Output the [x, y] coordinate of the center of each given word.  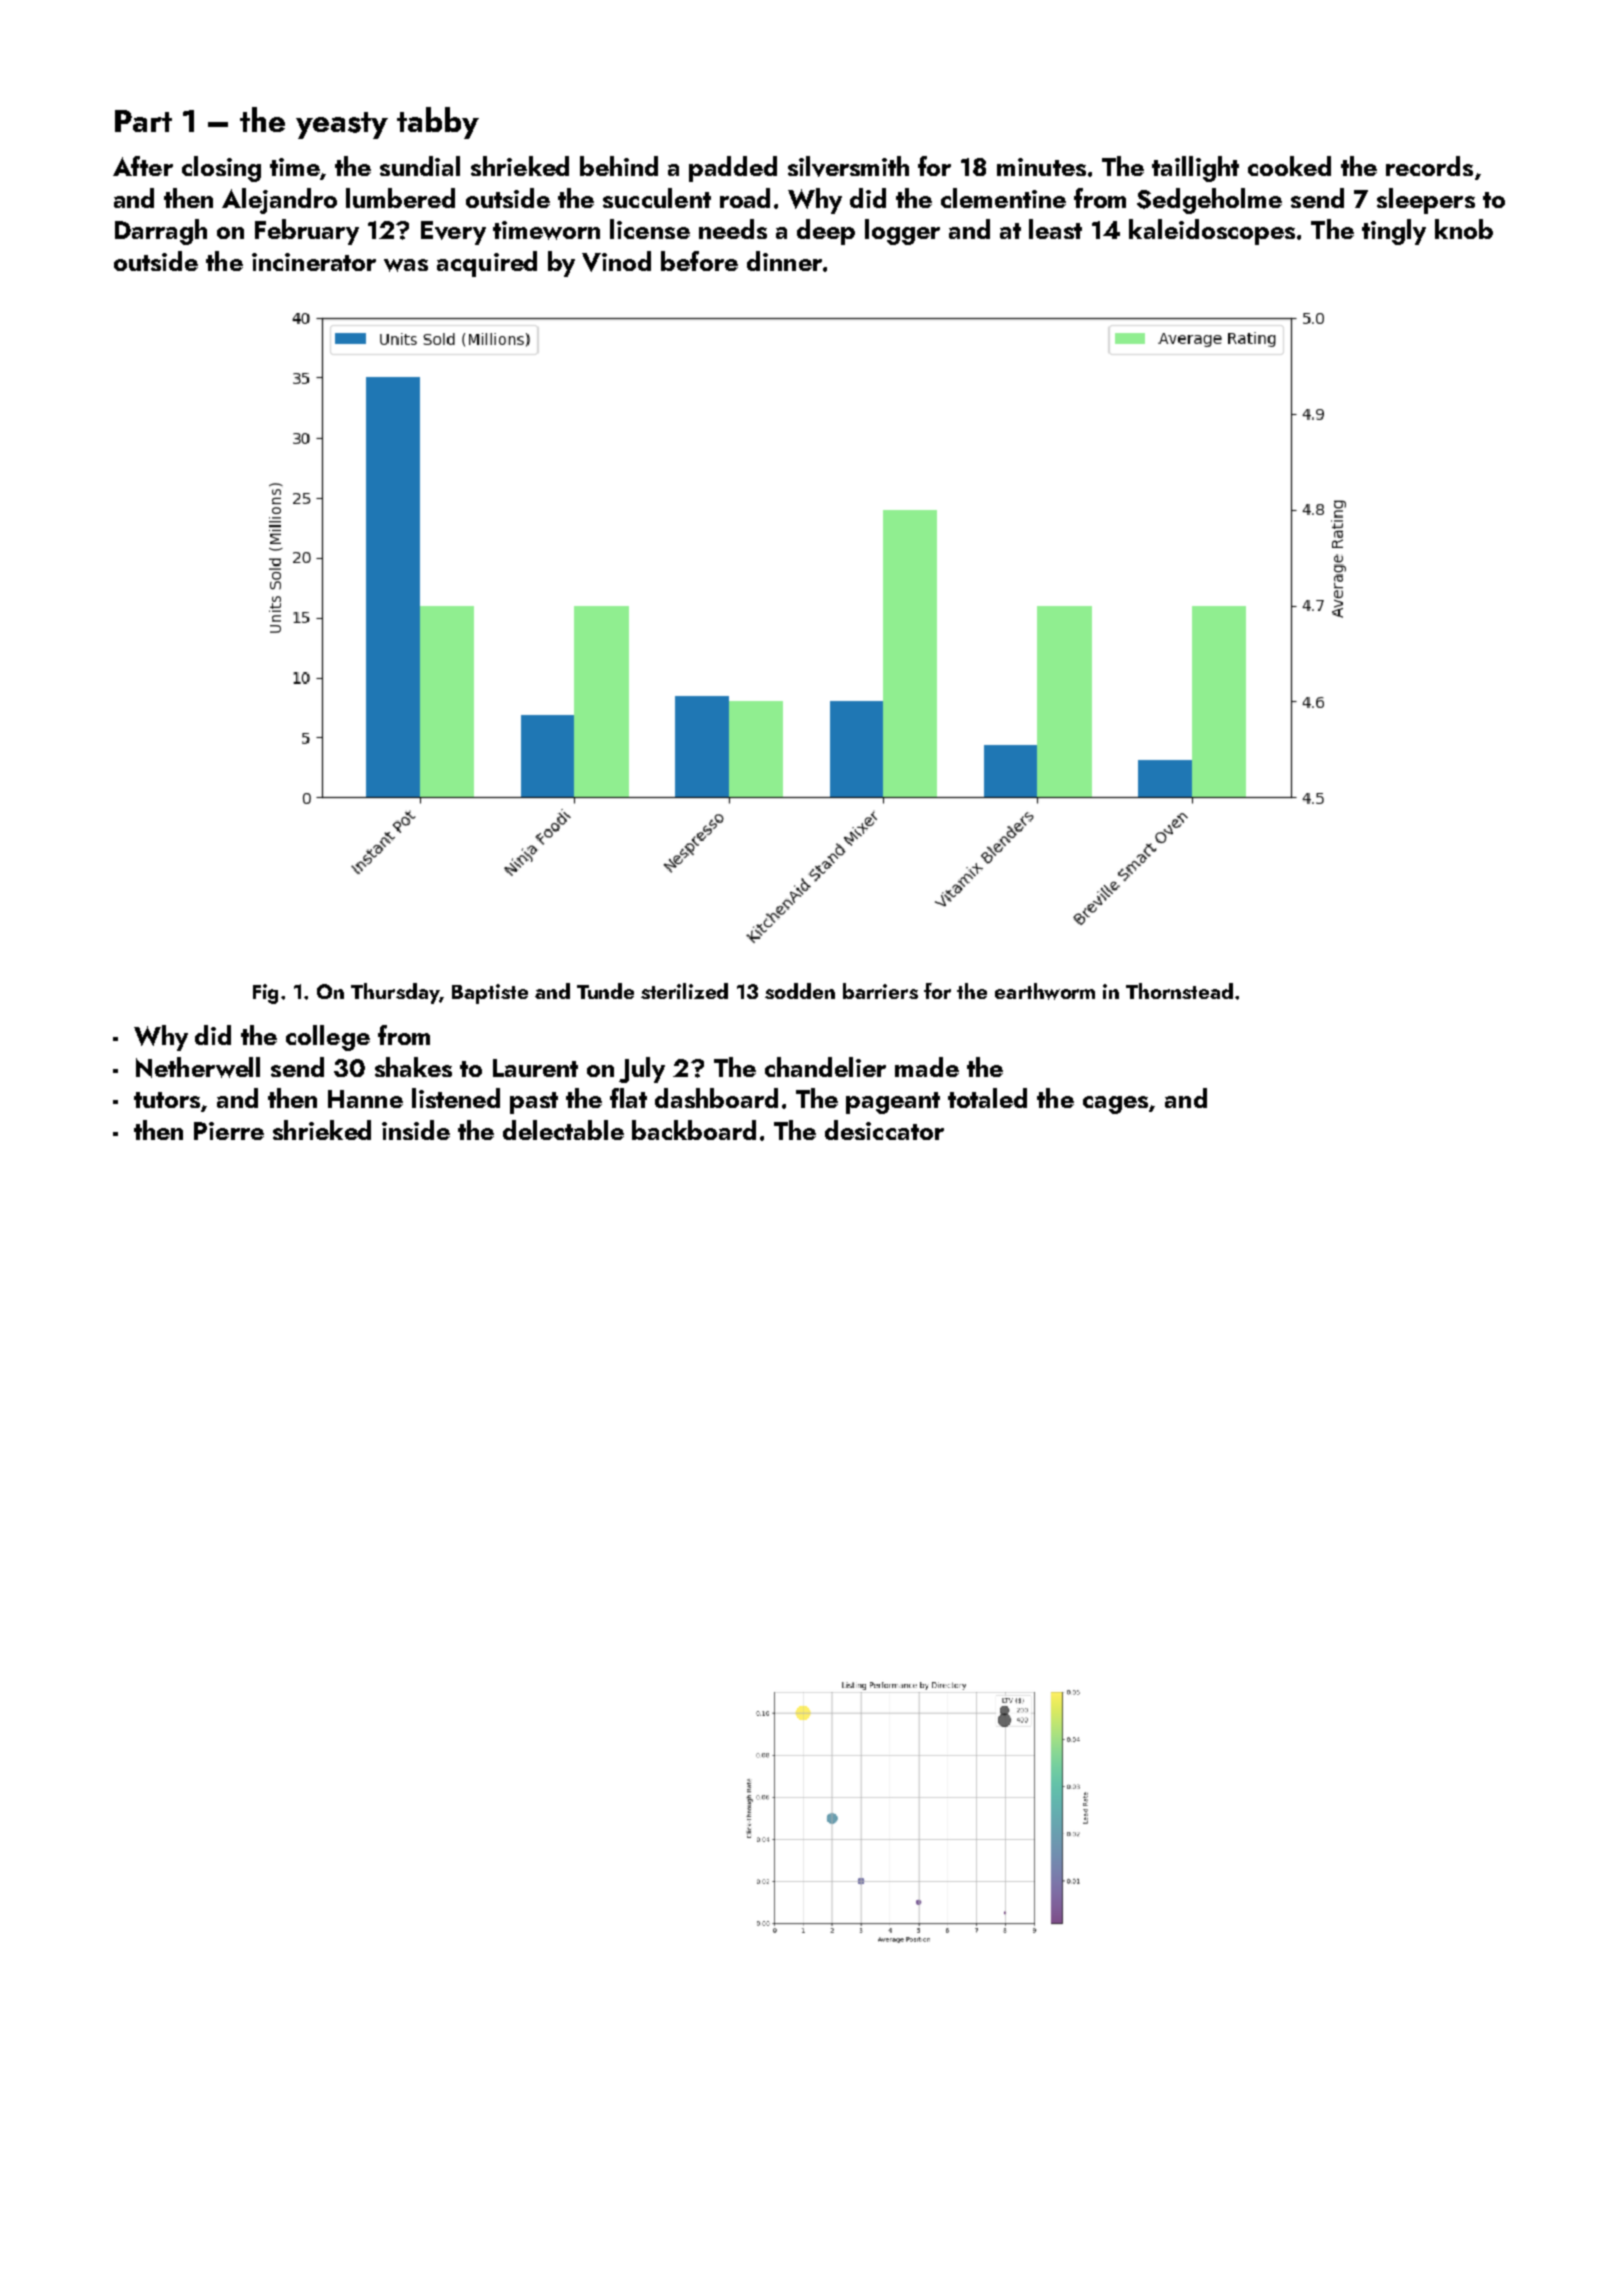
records [1429, 166]
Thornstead [1179, 991]
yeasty [342, 125]
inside [416, 1130]
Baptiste [490, 994]
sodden [800, 991]
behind [619, 166]
